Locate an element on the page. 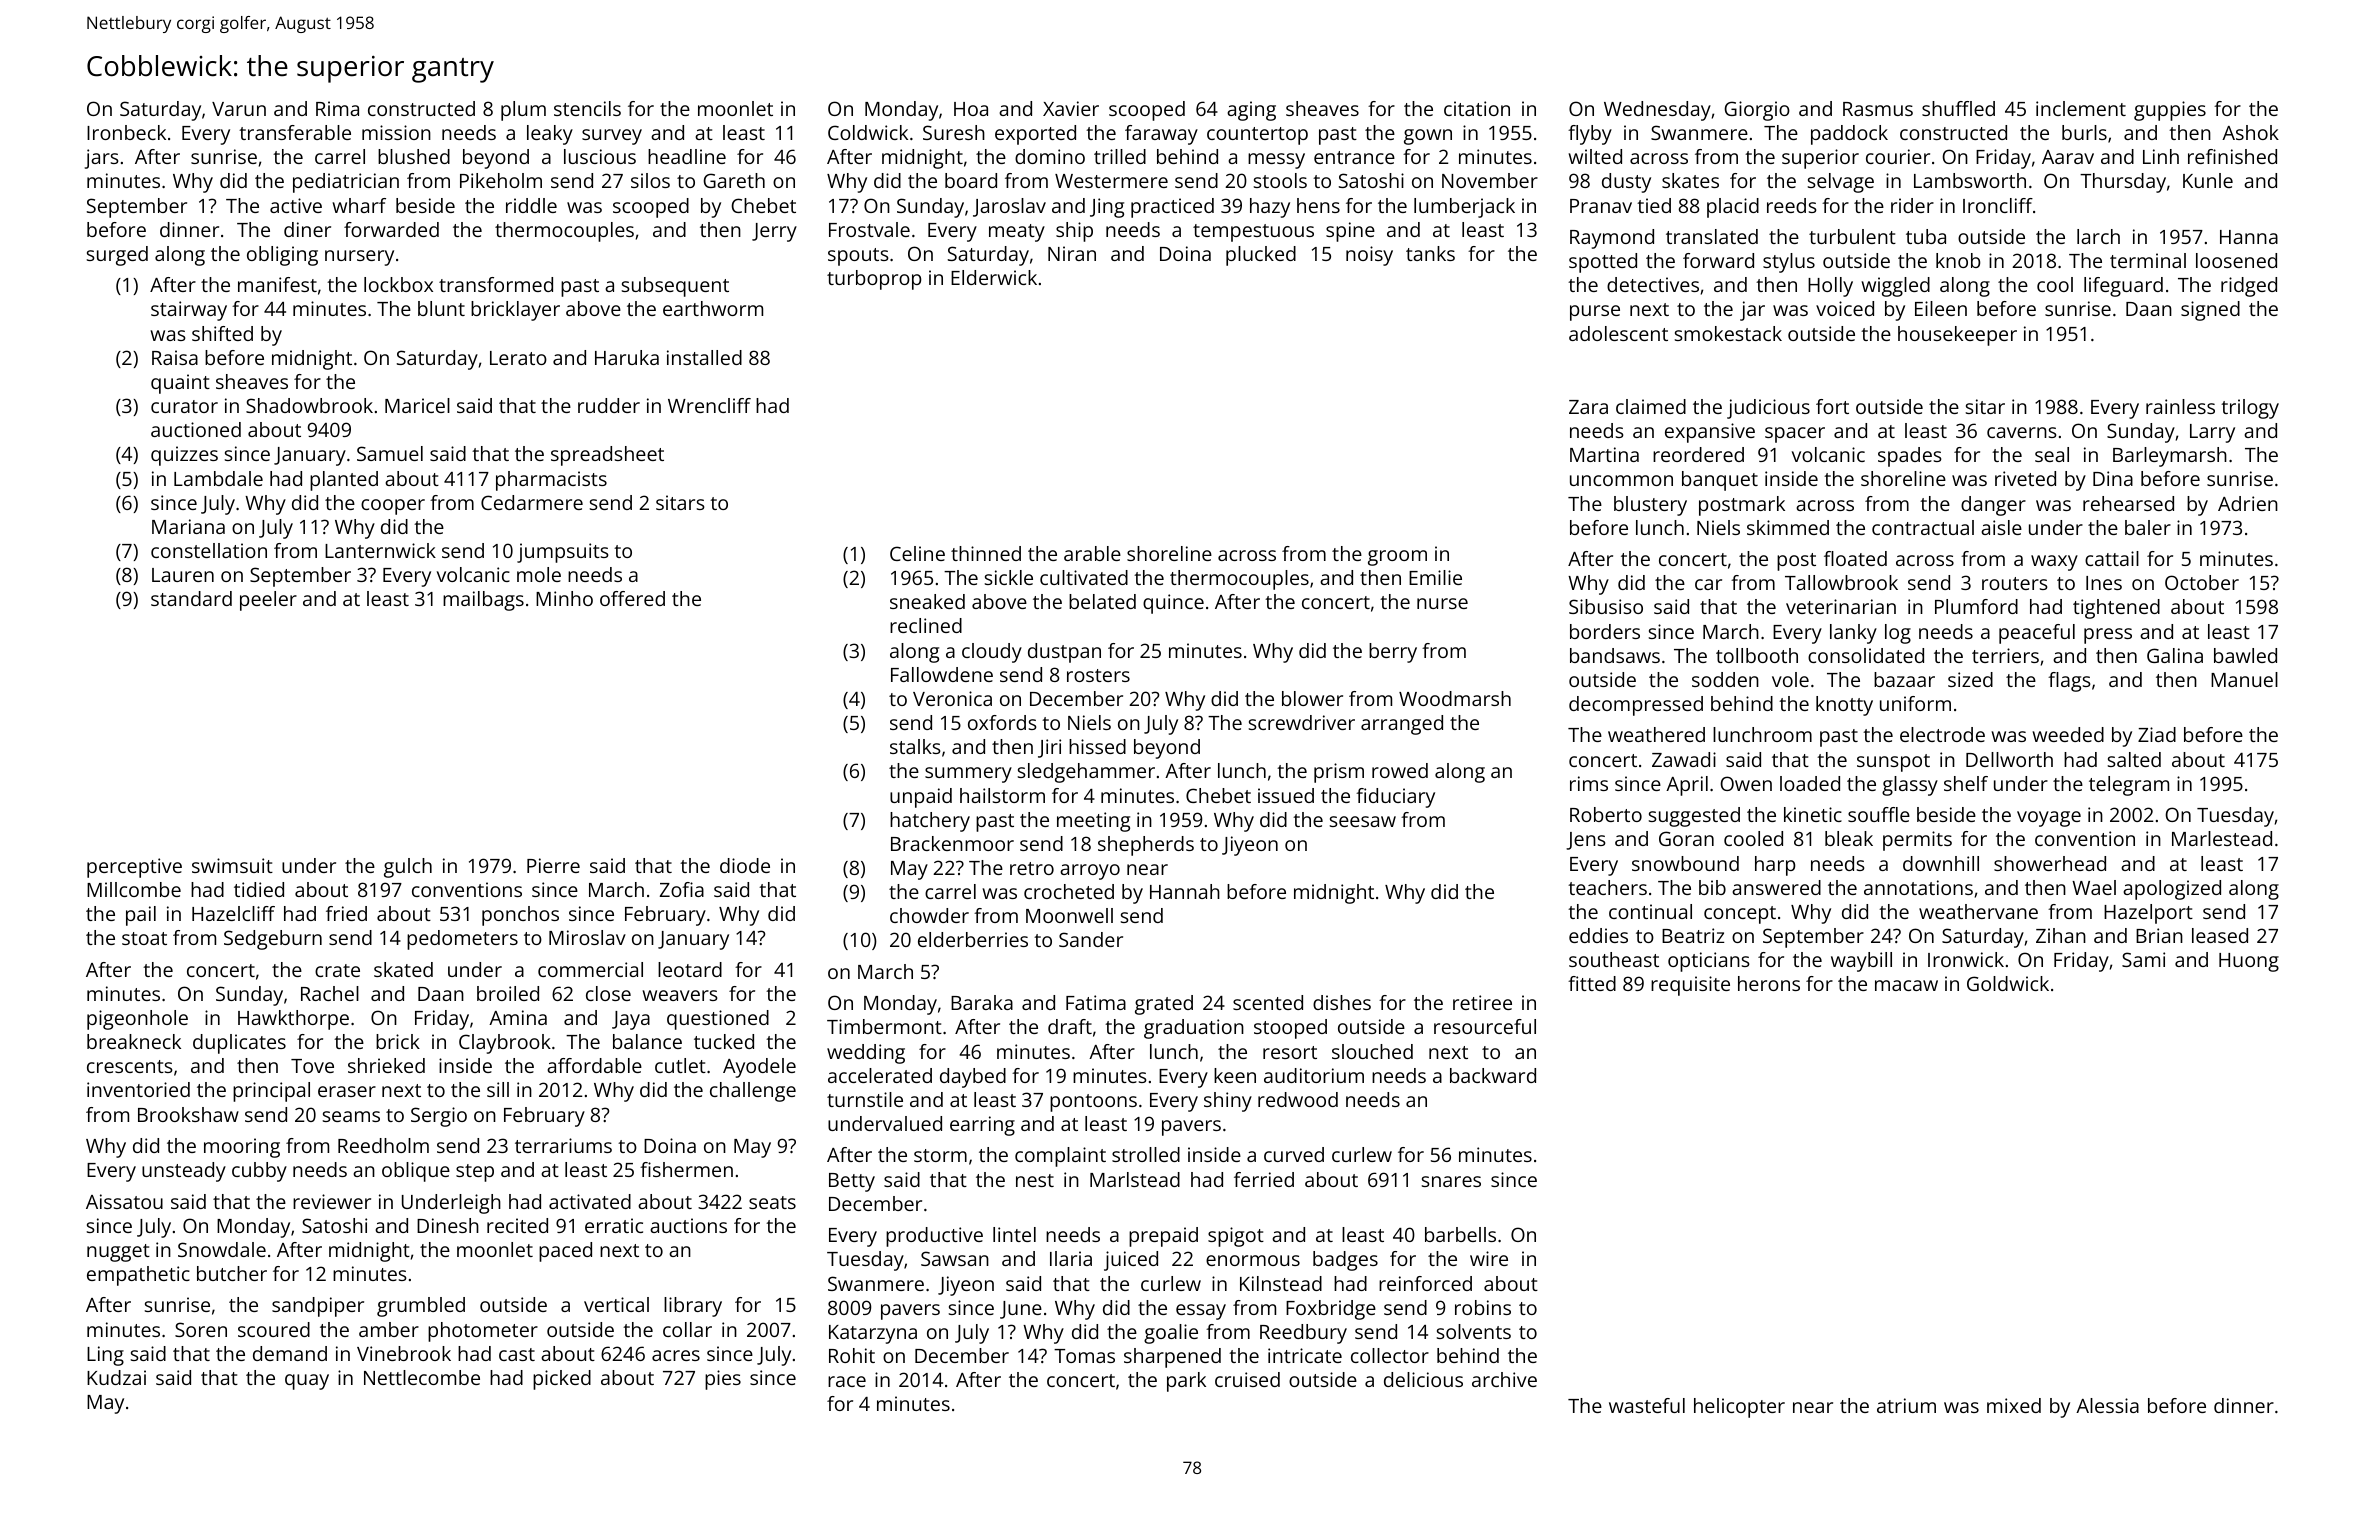 This page has width=2365, height=1530. smokestack is located at coordinates (1728, 333).
